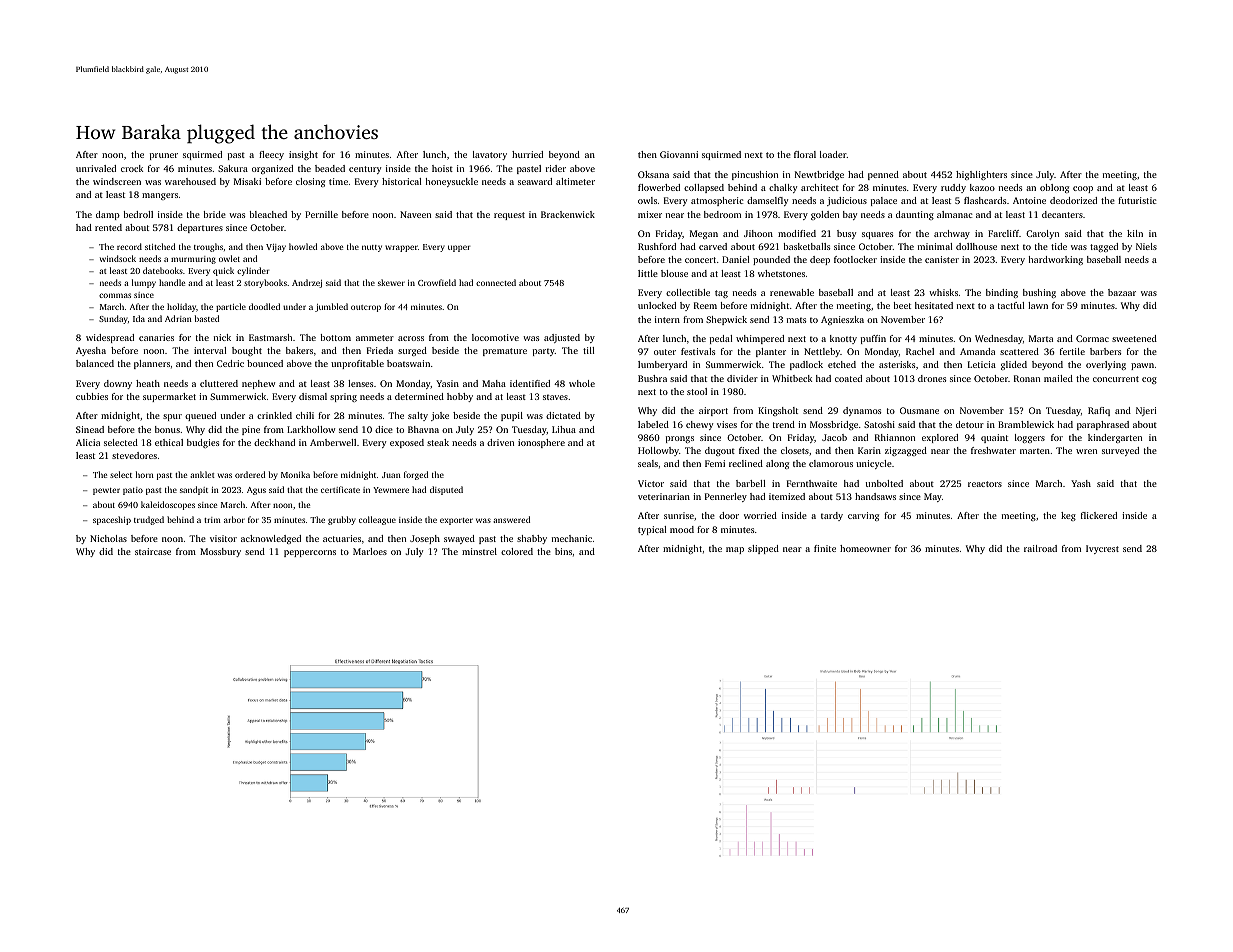 The width and height of the image is (1233, 952). I want to click on Naveen, so click(415, 214).
